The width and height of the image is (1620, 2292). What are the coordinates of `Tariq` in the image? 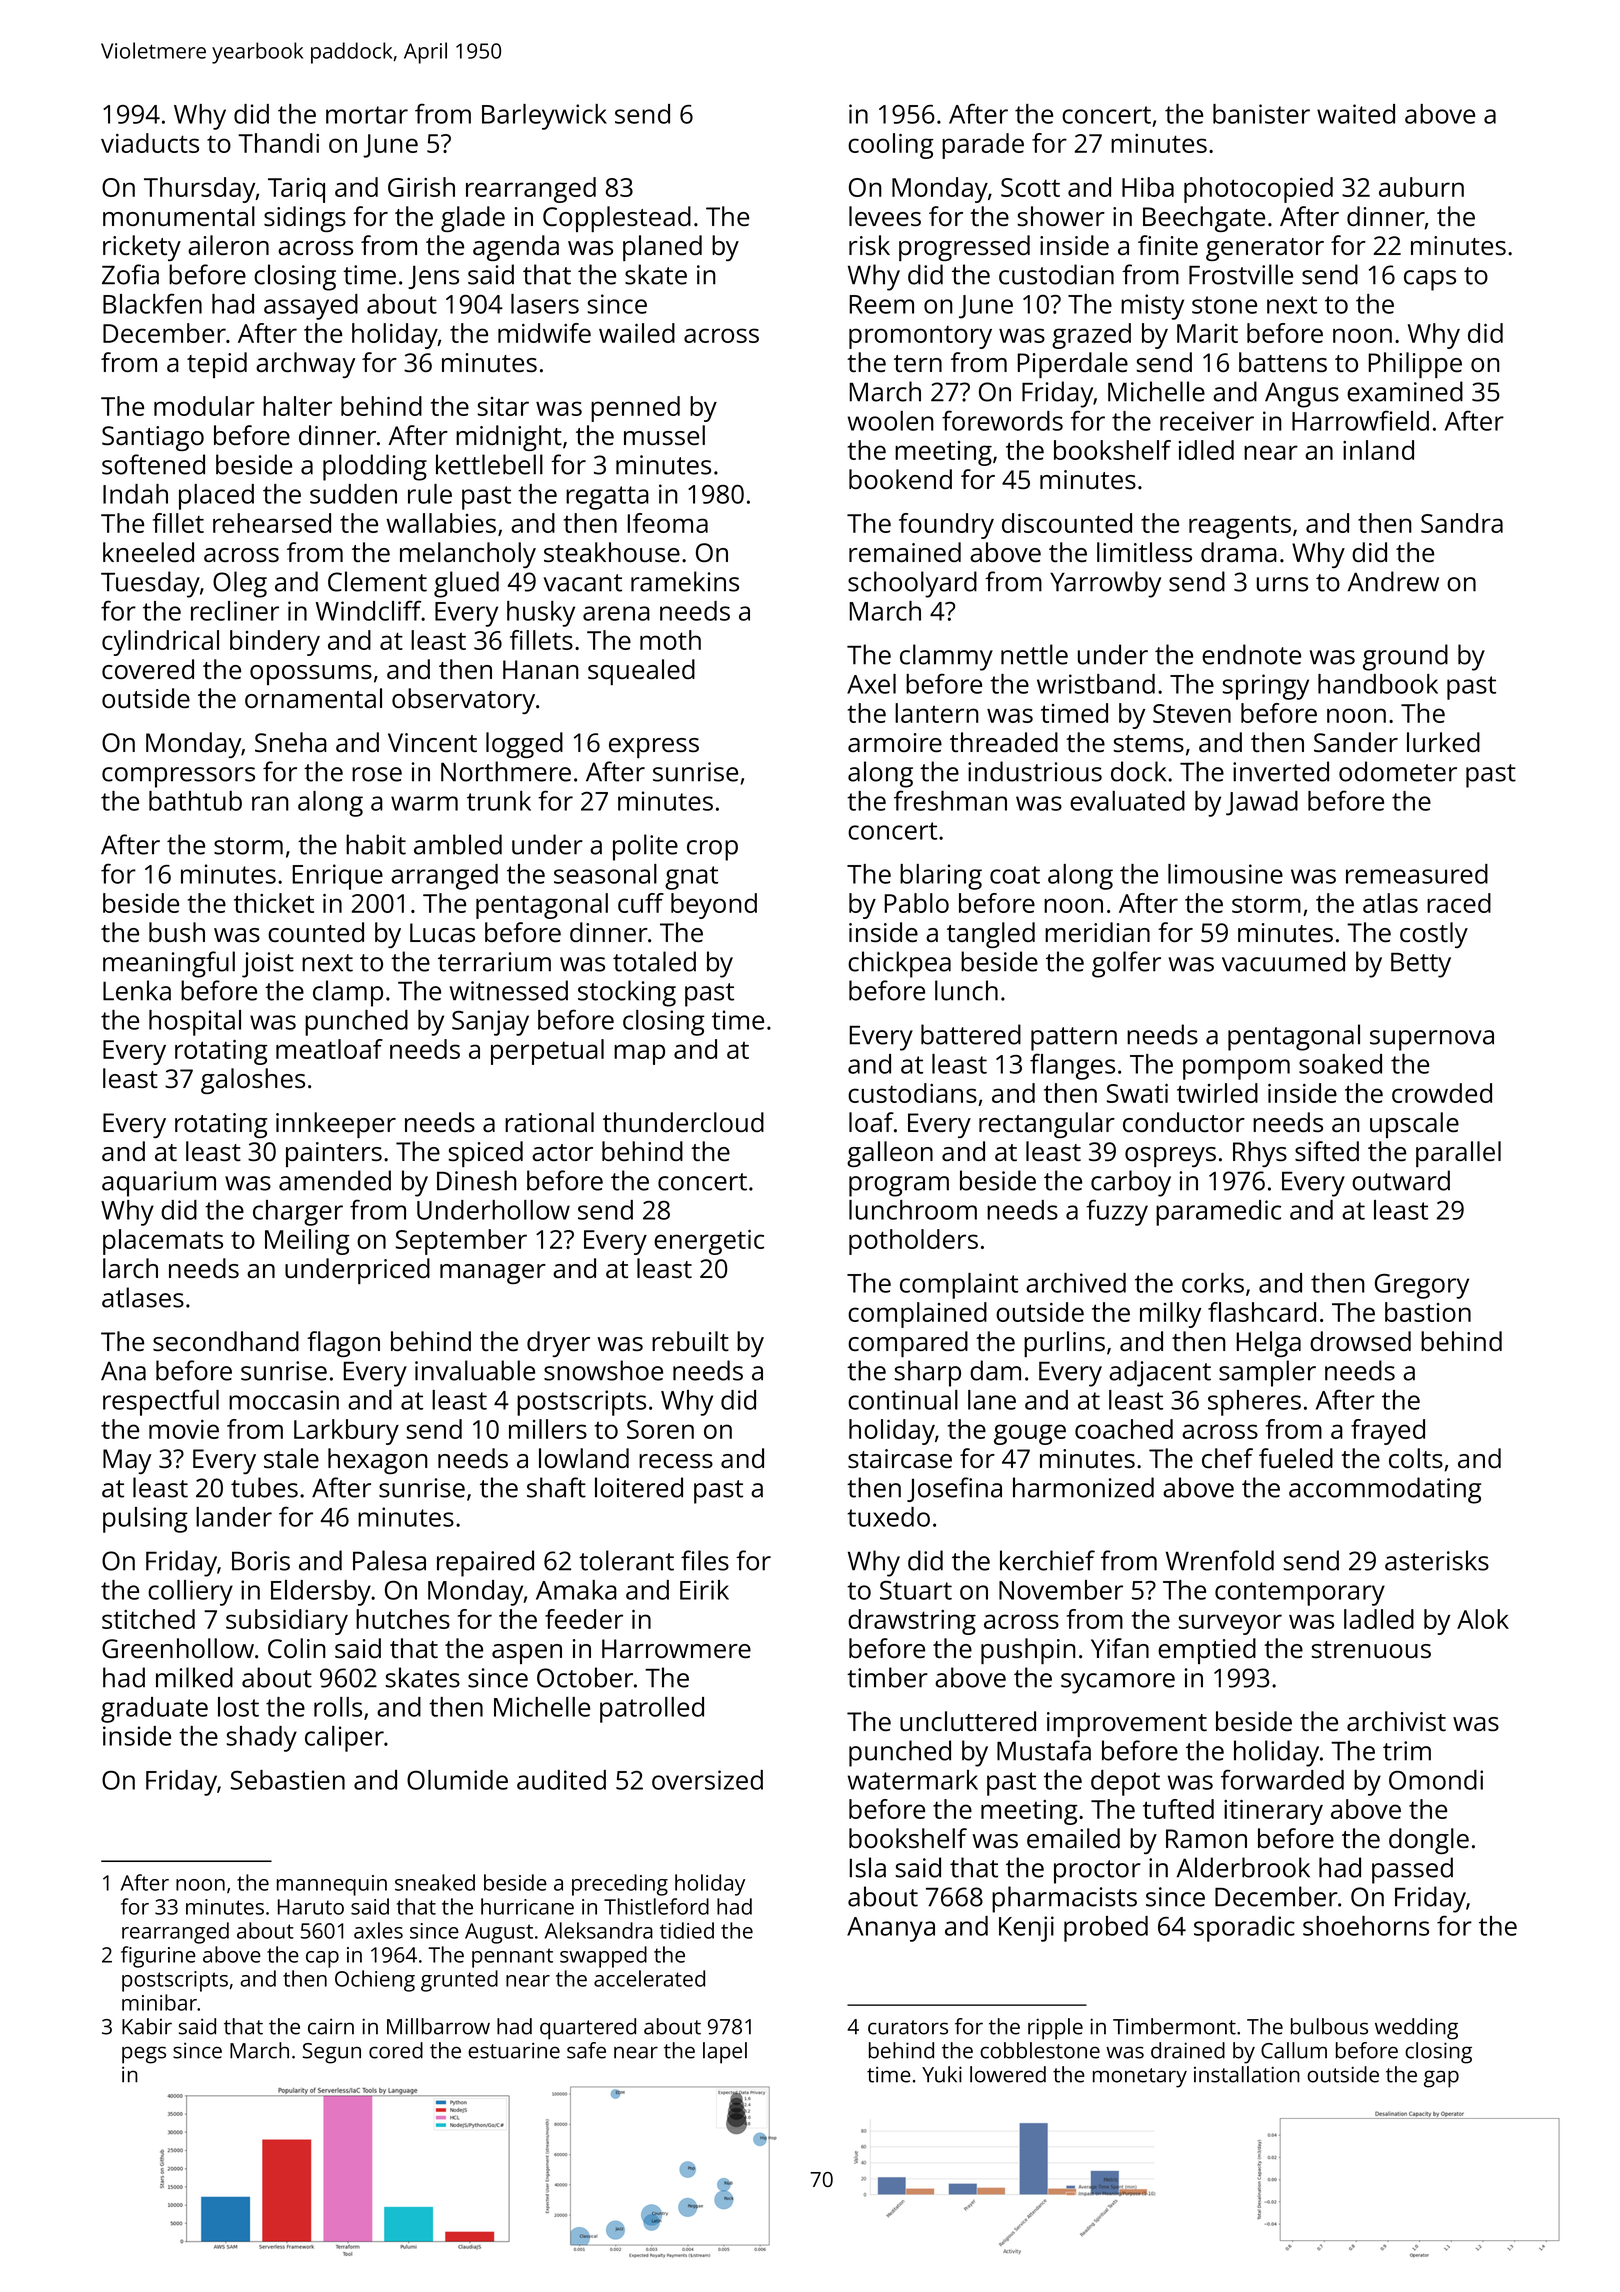 It's located at (296, 190).
